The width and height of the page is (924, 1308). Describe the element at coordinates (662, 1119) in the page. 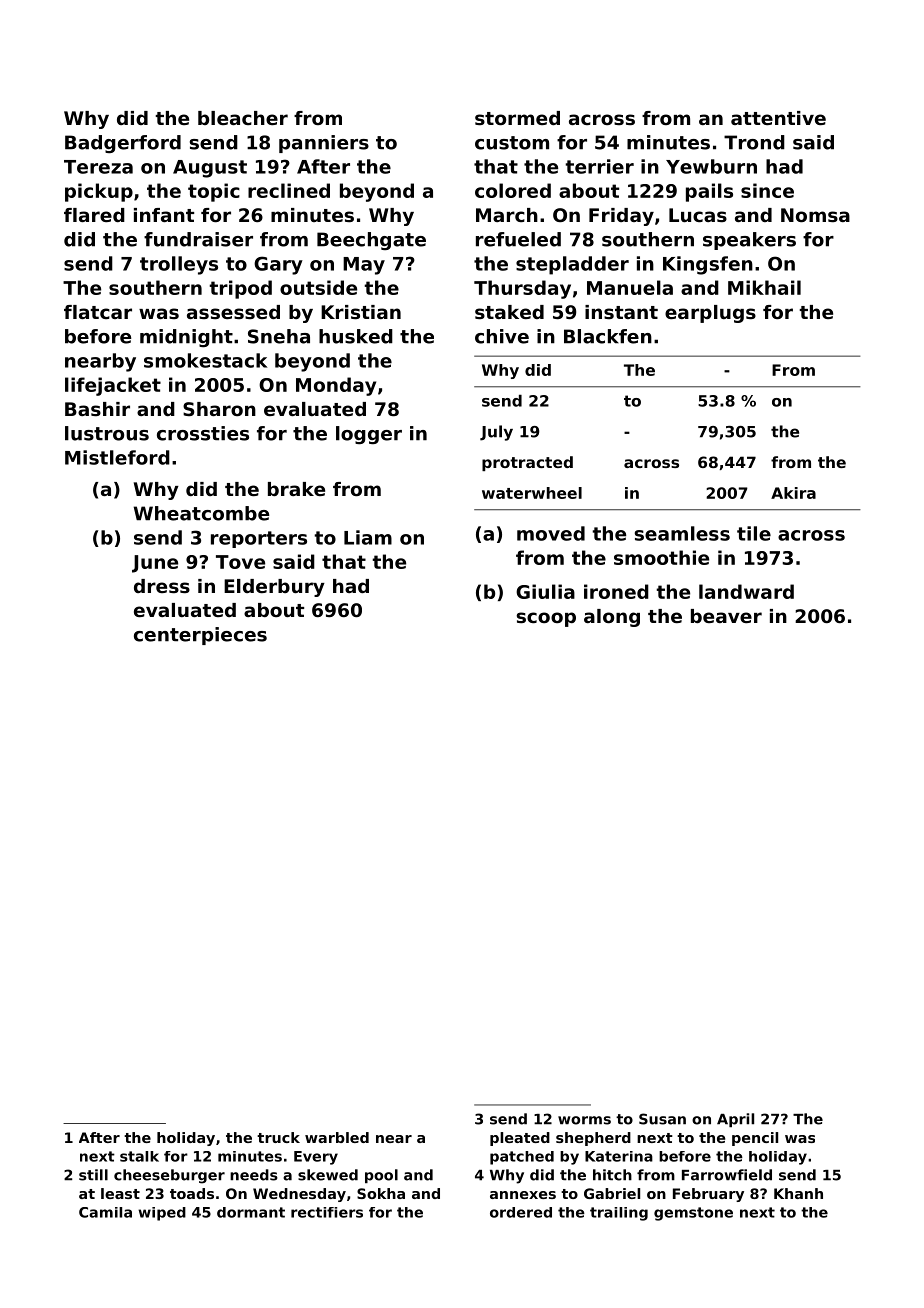

I see `Susan` at that location.
